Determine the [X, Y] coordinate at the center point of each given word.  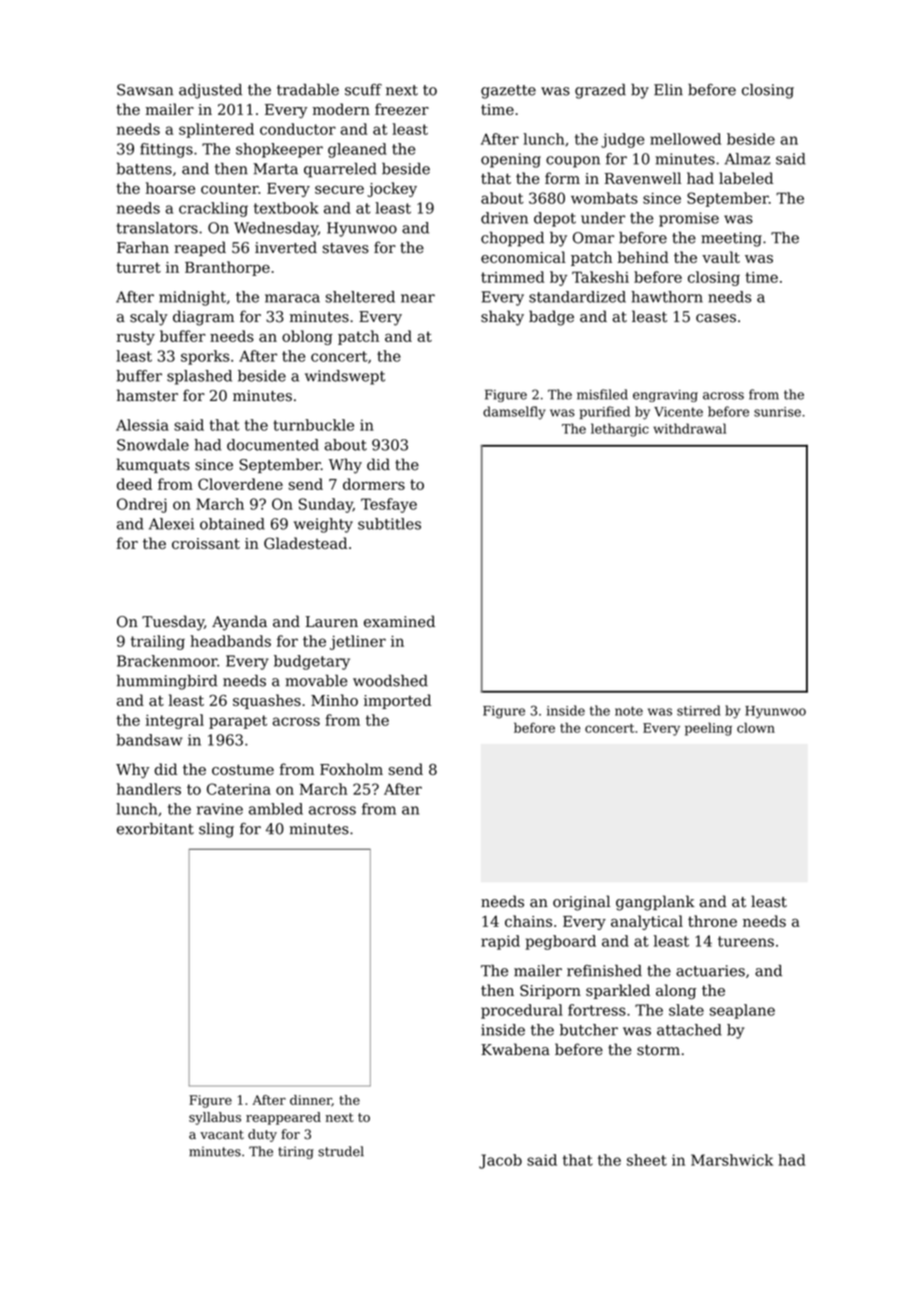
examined [399, 621]
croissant [206, 543]
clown [756, 727]
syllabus [215, 1118]
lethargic [620, 430]
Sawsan [145, 90]
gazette [508, 92]
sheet [647, 1160]
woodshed [390, 681]
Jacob [500, 1161]
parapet [238, 722]
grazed [600, 91]
